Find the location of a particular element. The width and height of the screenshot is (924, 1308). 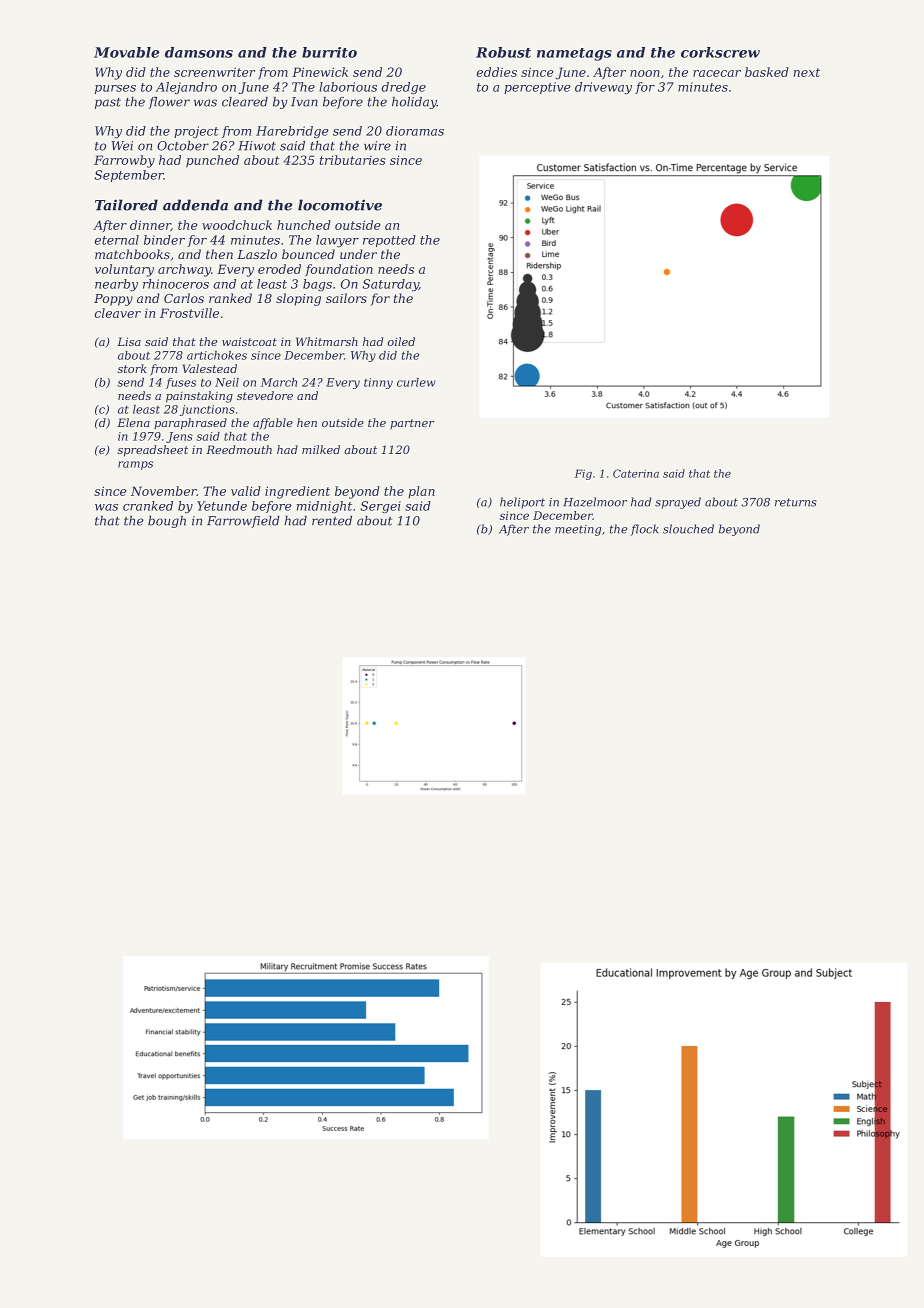

Farrowfield is located at coordinates (243, 522).
